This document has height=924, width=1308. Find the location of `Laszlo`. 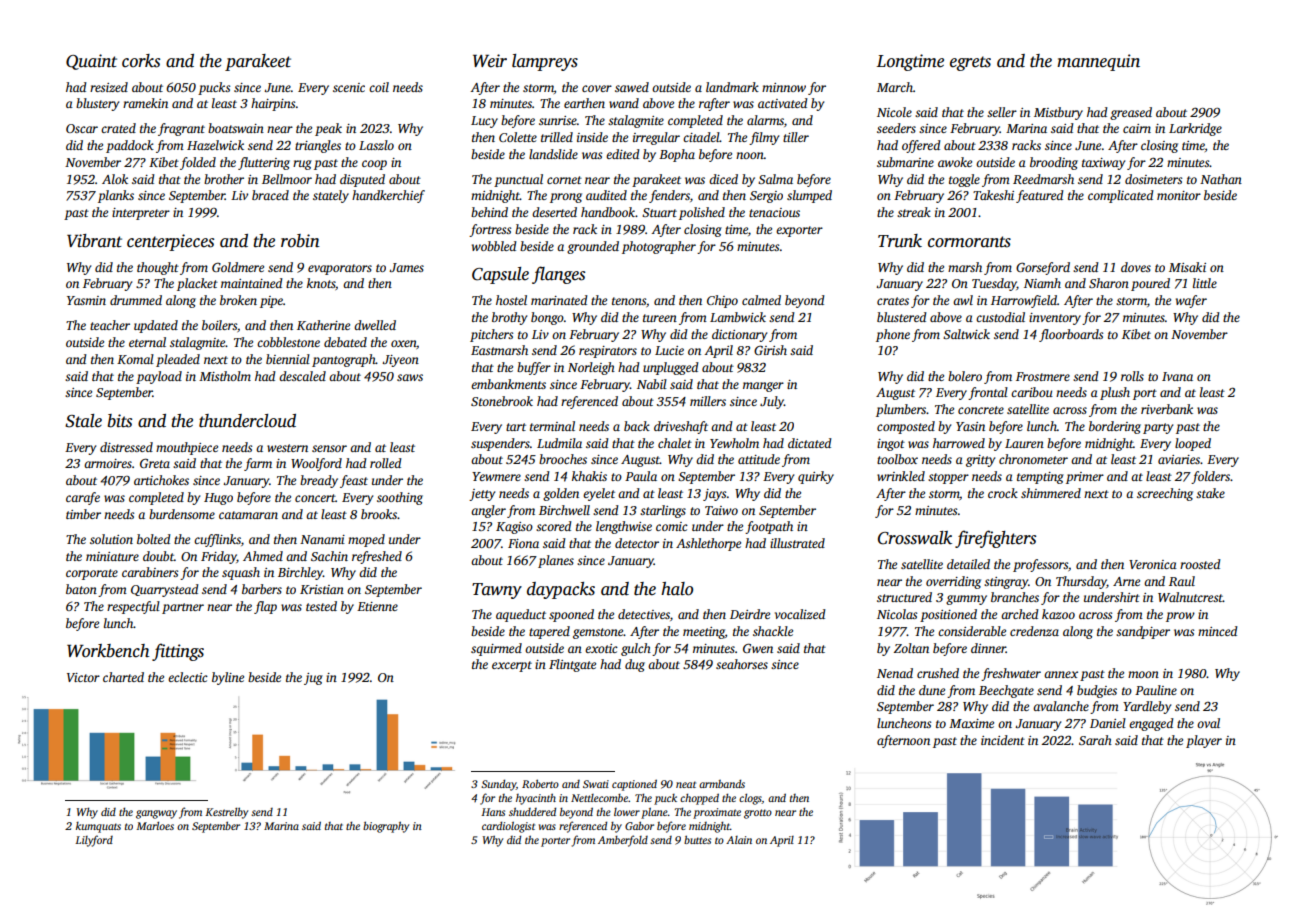

Laszlo is located at coordinates (376, 145).
